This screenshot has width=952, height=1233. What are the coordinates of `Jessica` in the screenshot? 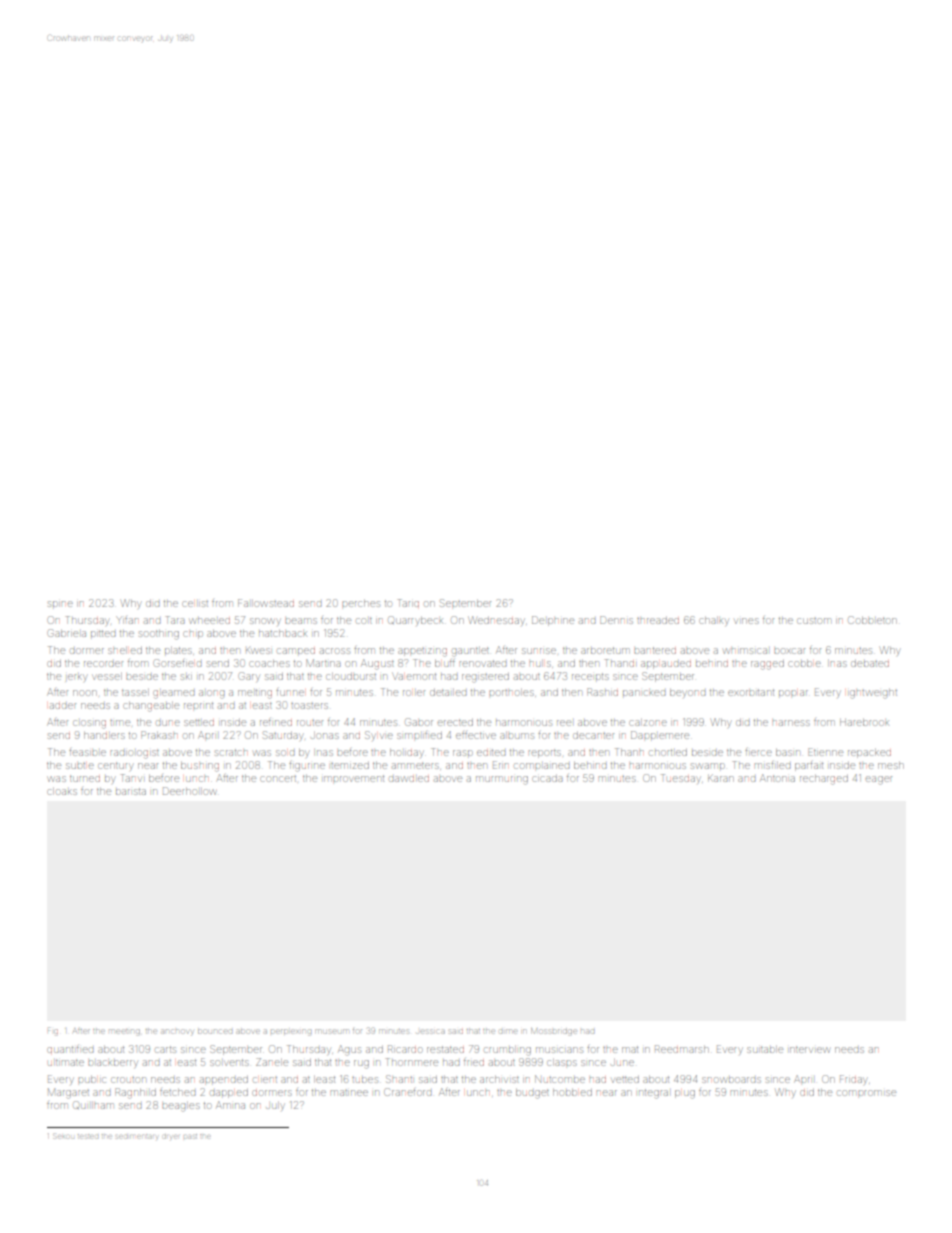 It's located at (430, 1031).
